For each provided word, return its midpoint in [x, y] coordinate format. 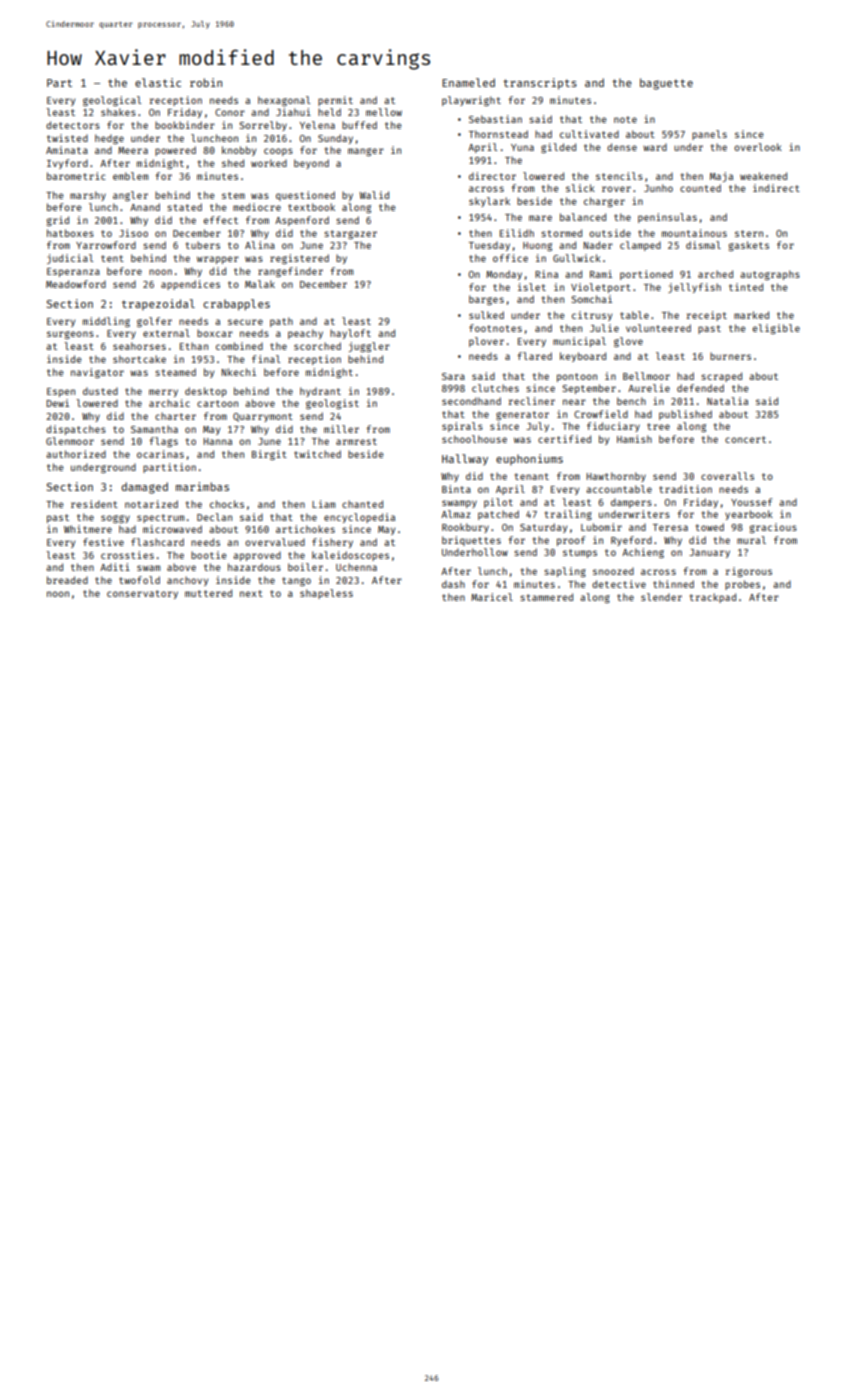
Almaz [455, 514]
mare [540, 218]
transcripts [540, 84]
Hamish [634, 439]
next [251, 593]
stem [233, 195]
